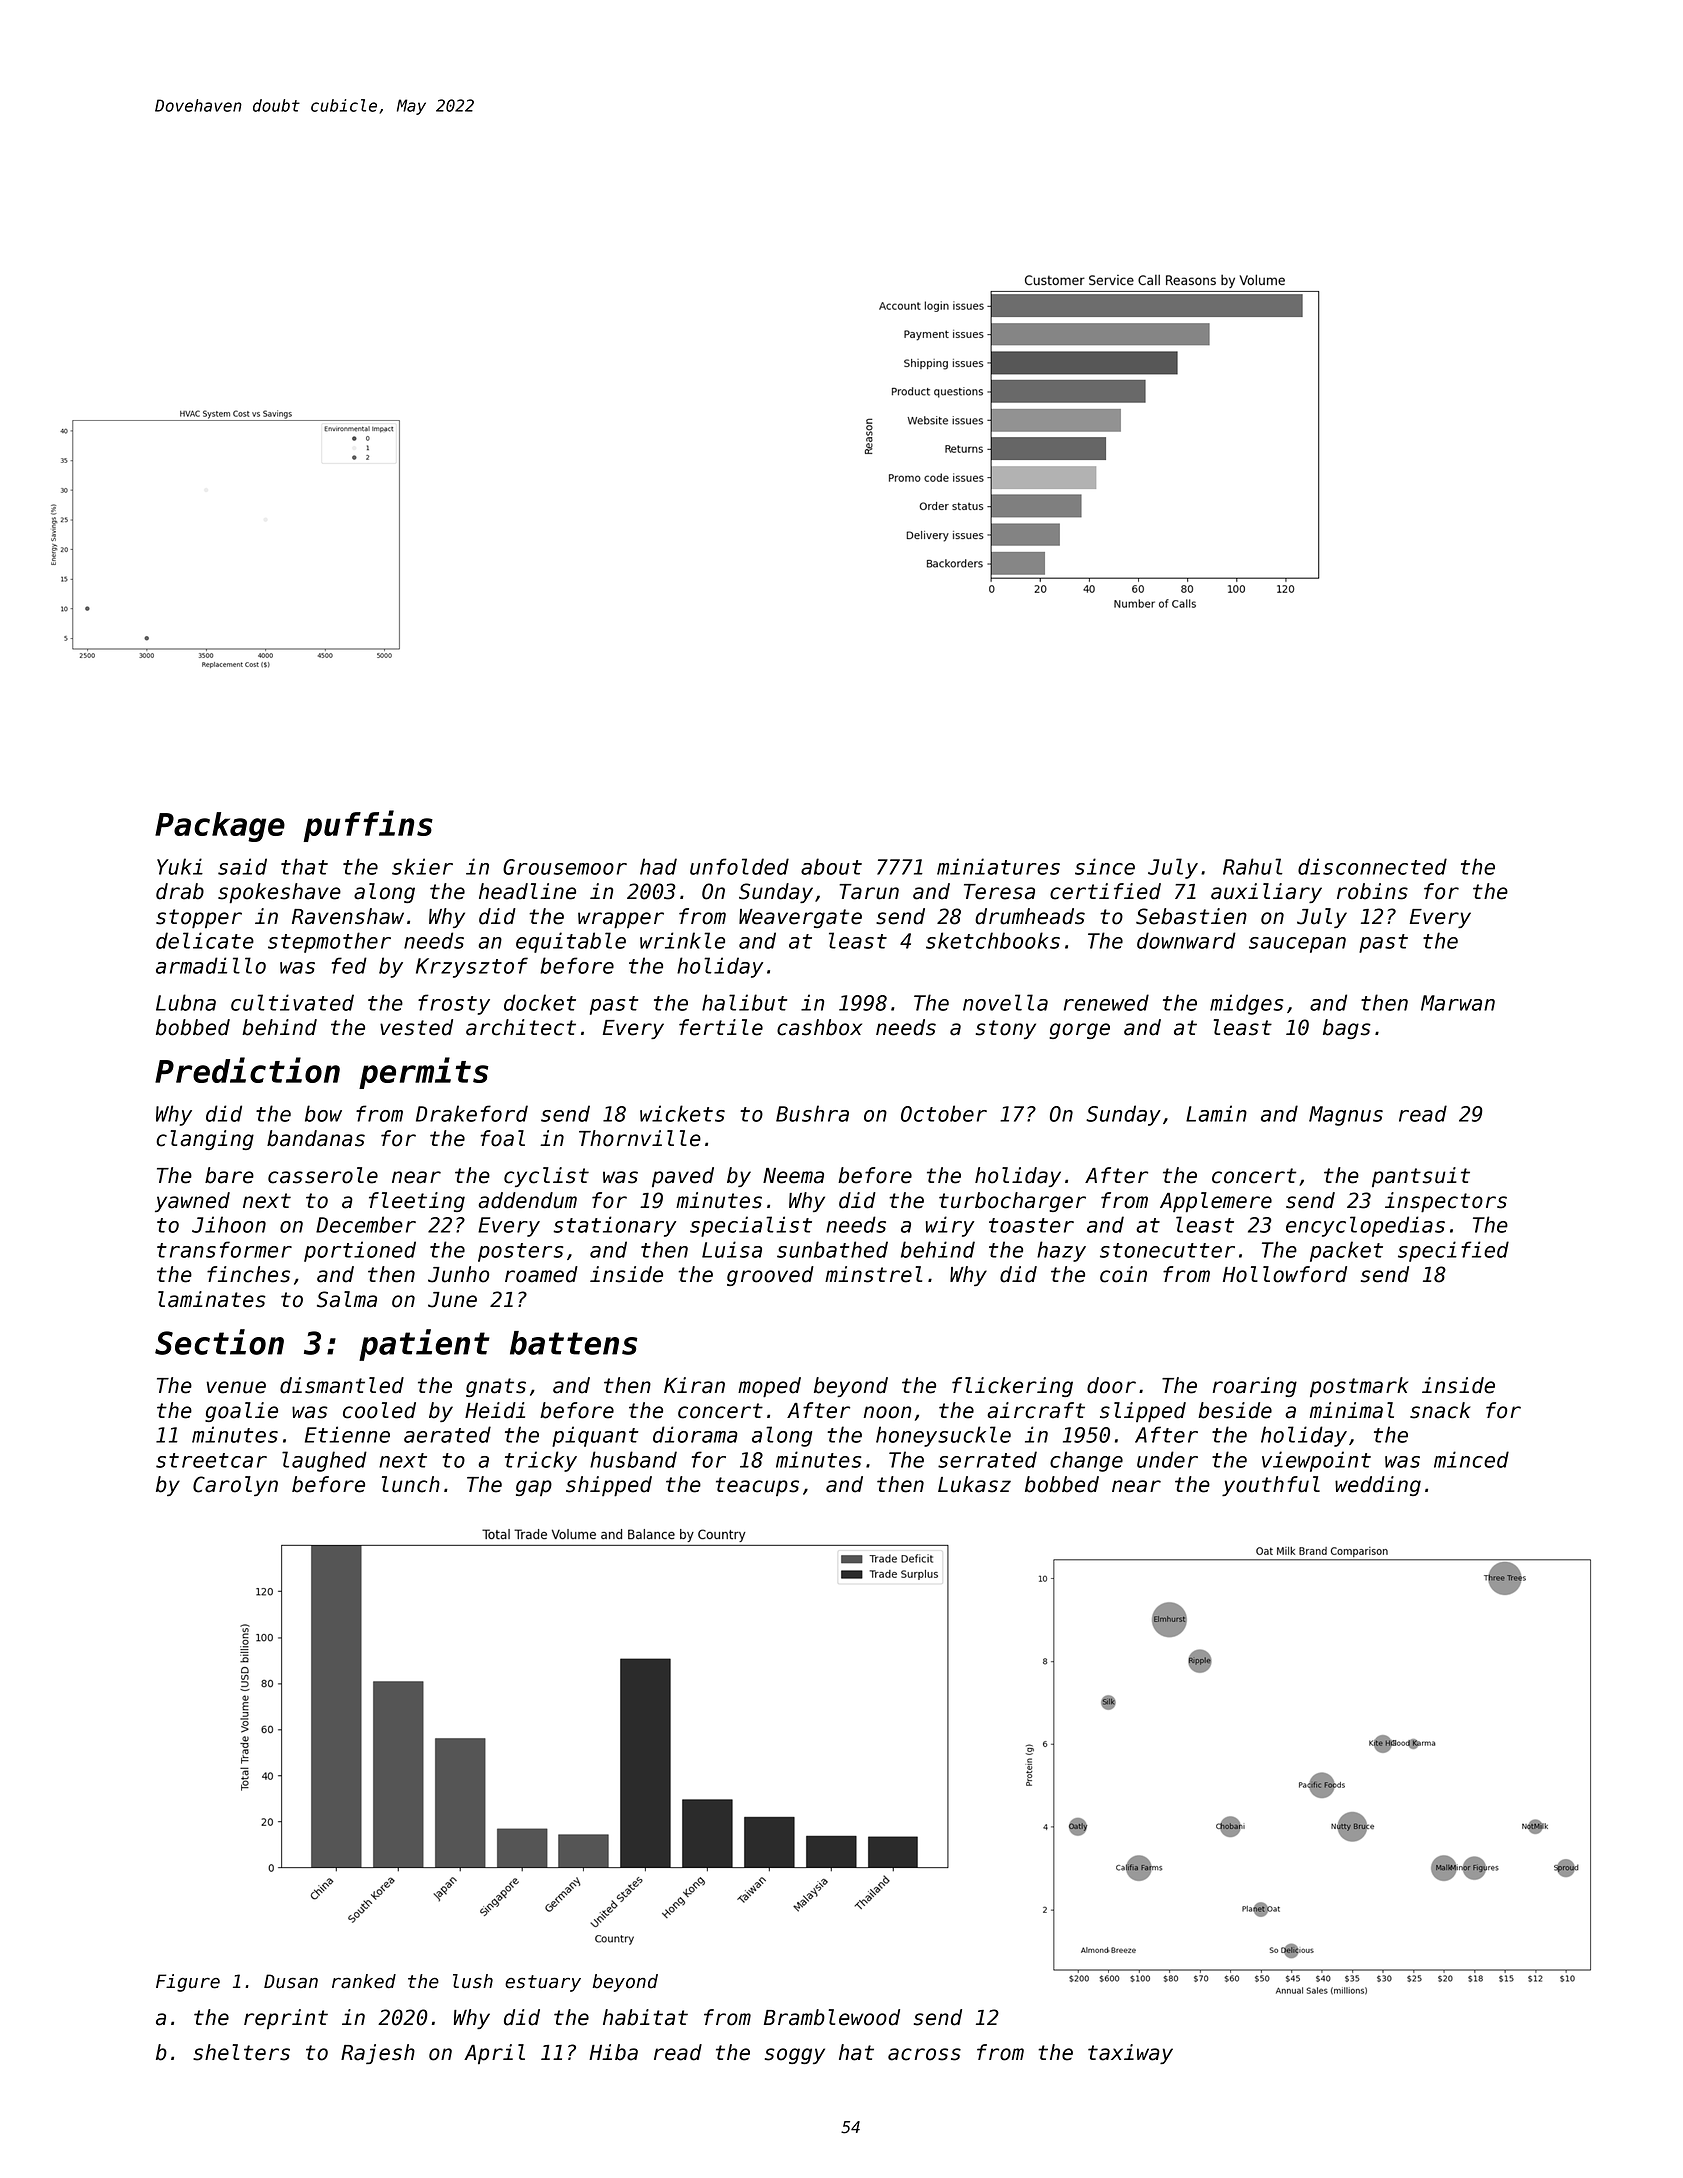 The image size is (1683, 2178). Describe the element at coordinates (1271, 1486) in the screenshot. I see `youthful` at that location.
